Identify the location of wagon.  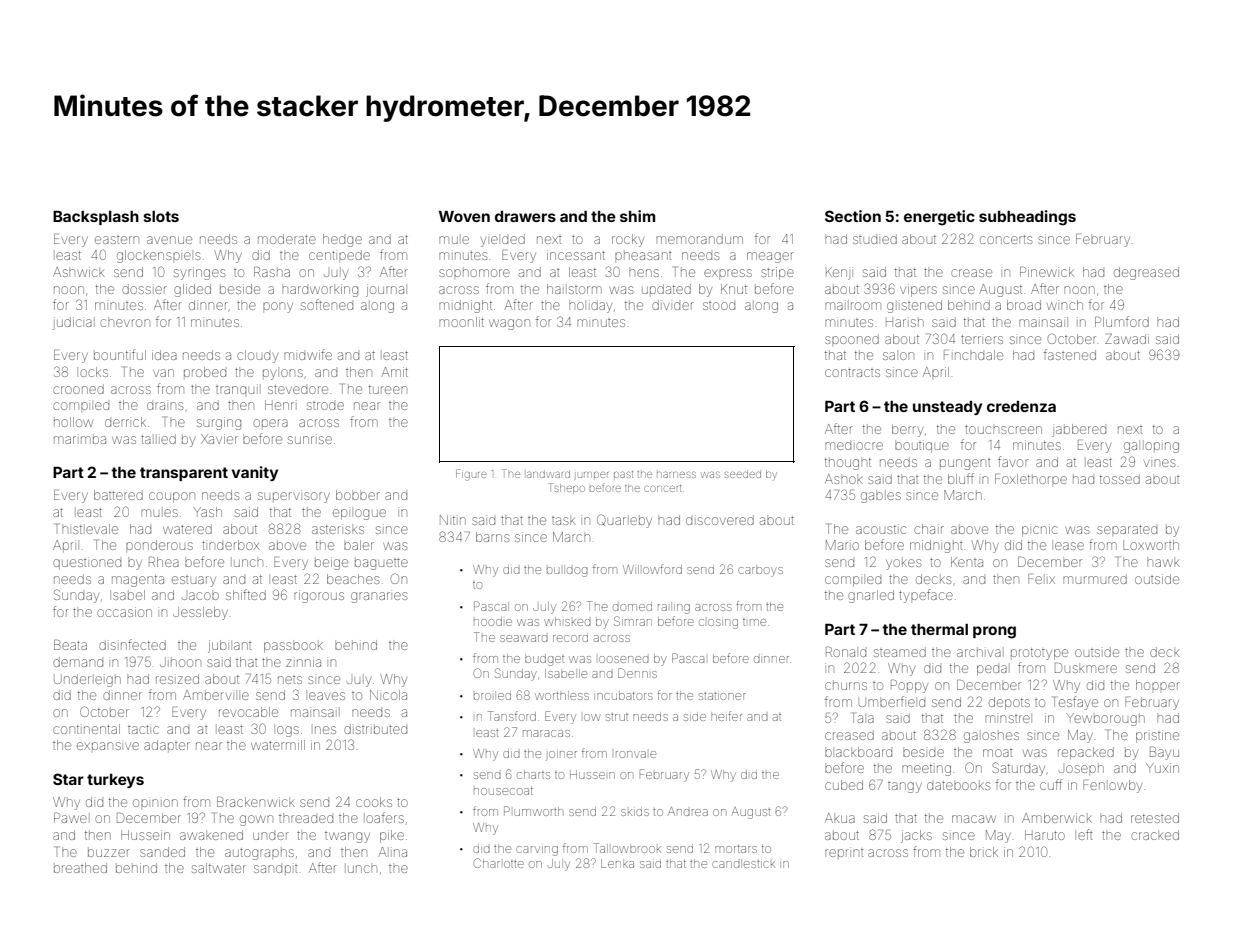
(509, 324).
